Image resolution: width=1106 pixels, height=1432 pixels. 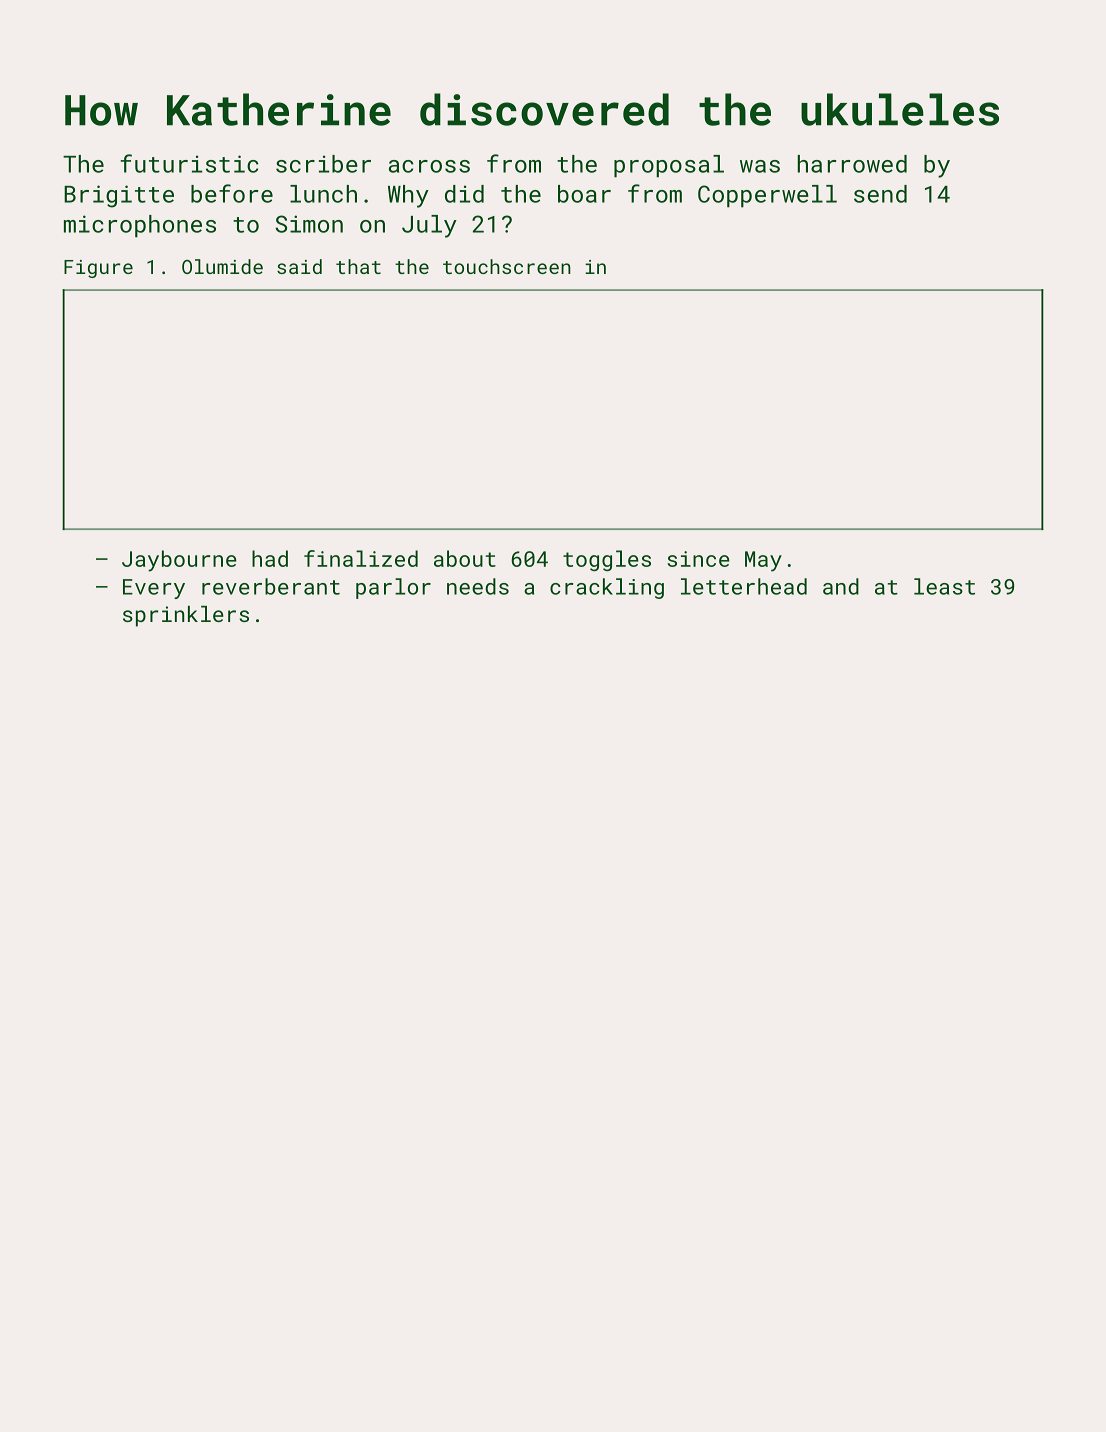 I want to click on send, so click(x=880, y=194).
